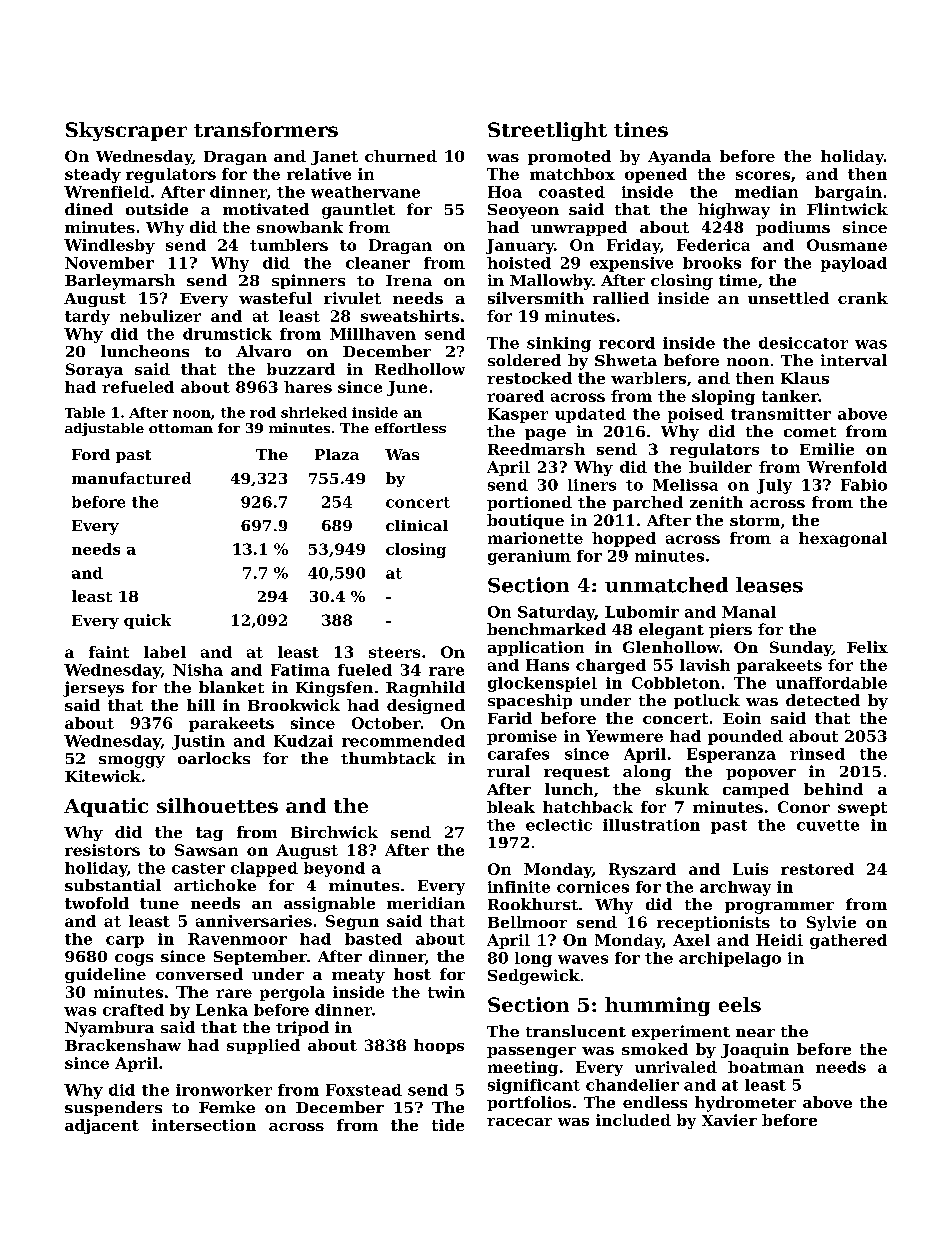 The image size is (952, 1233). I want to click on Streetlight, so click(547, 131).
